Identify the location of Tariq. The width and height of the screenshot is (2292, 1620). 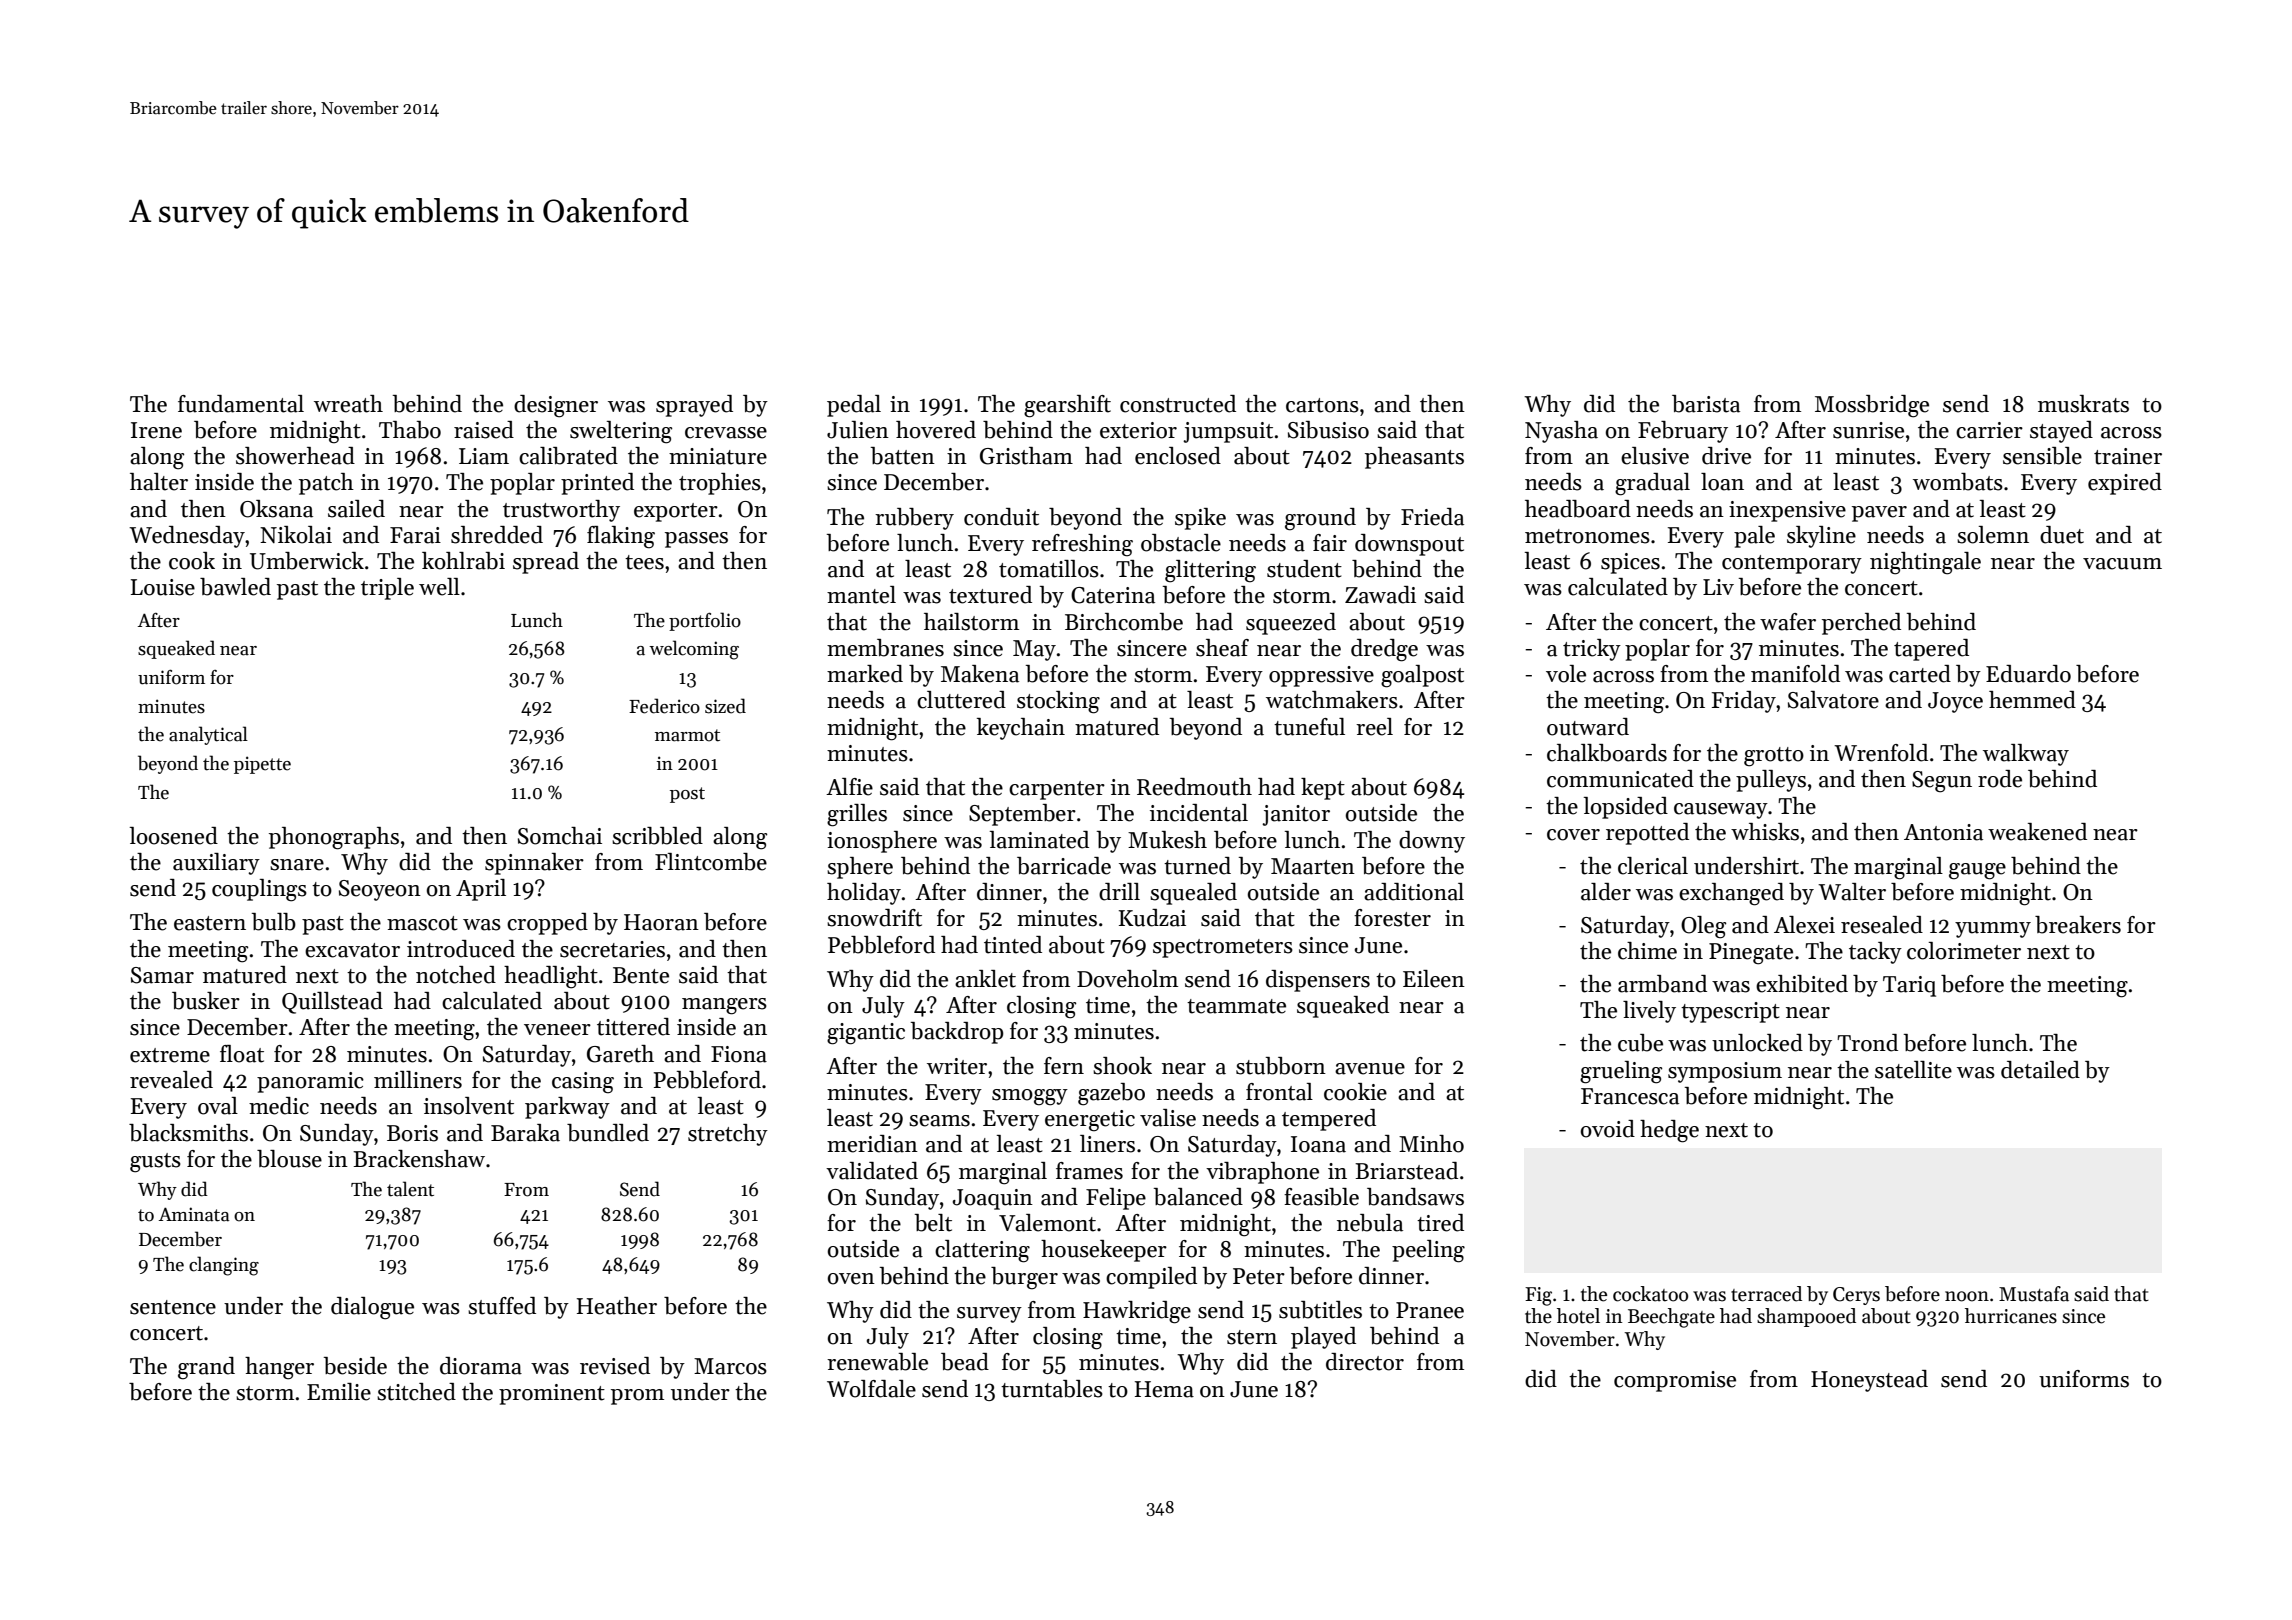
(1909, 986).
